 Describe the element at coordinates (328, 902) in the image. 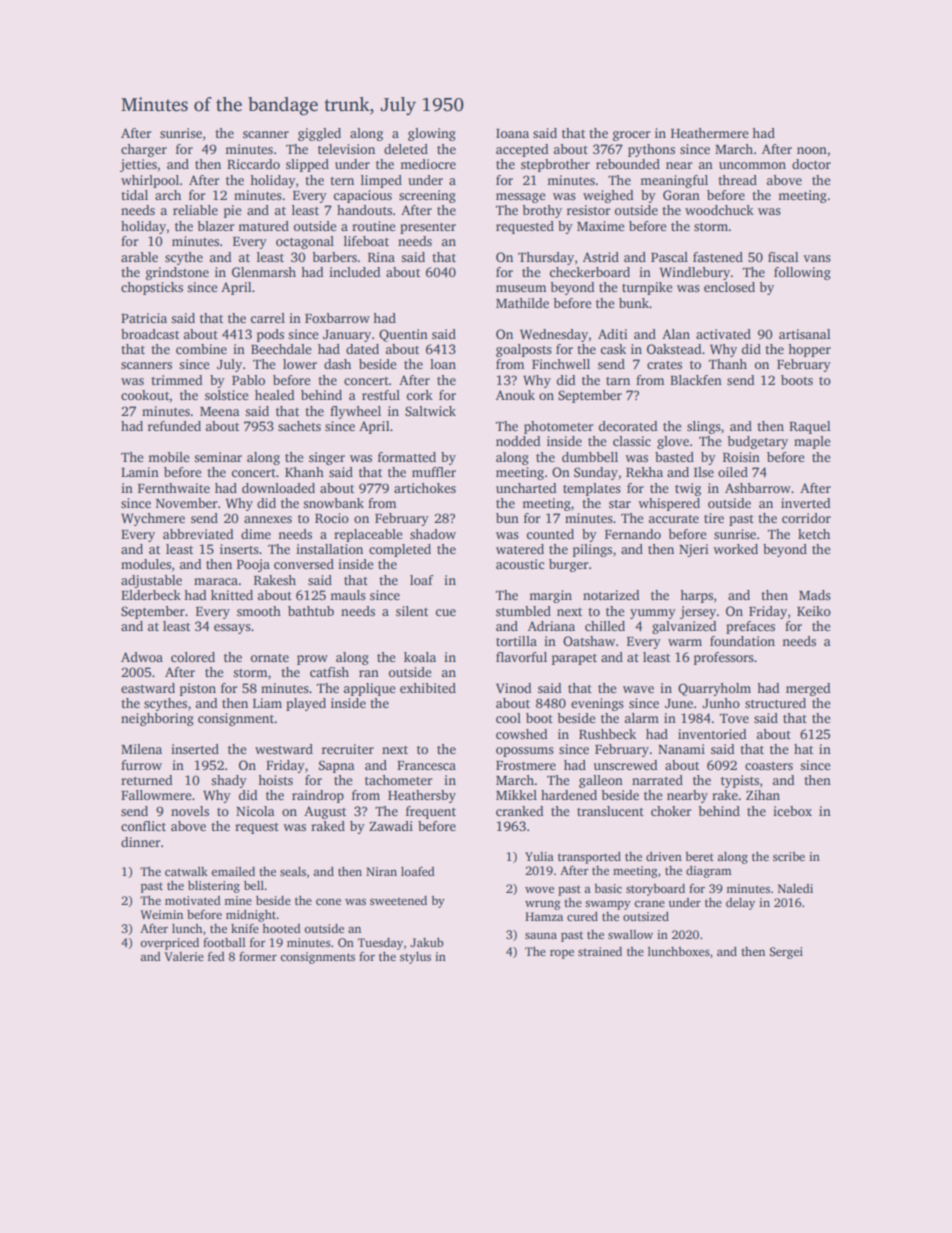

I see `cone` at that location.
